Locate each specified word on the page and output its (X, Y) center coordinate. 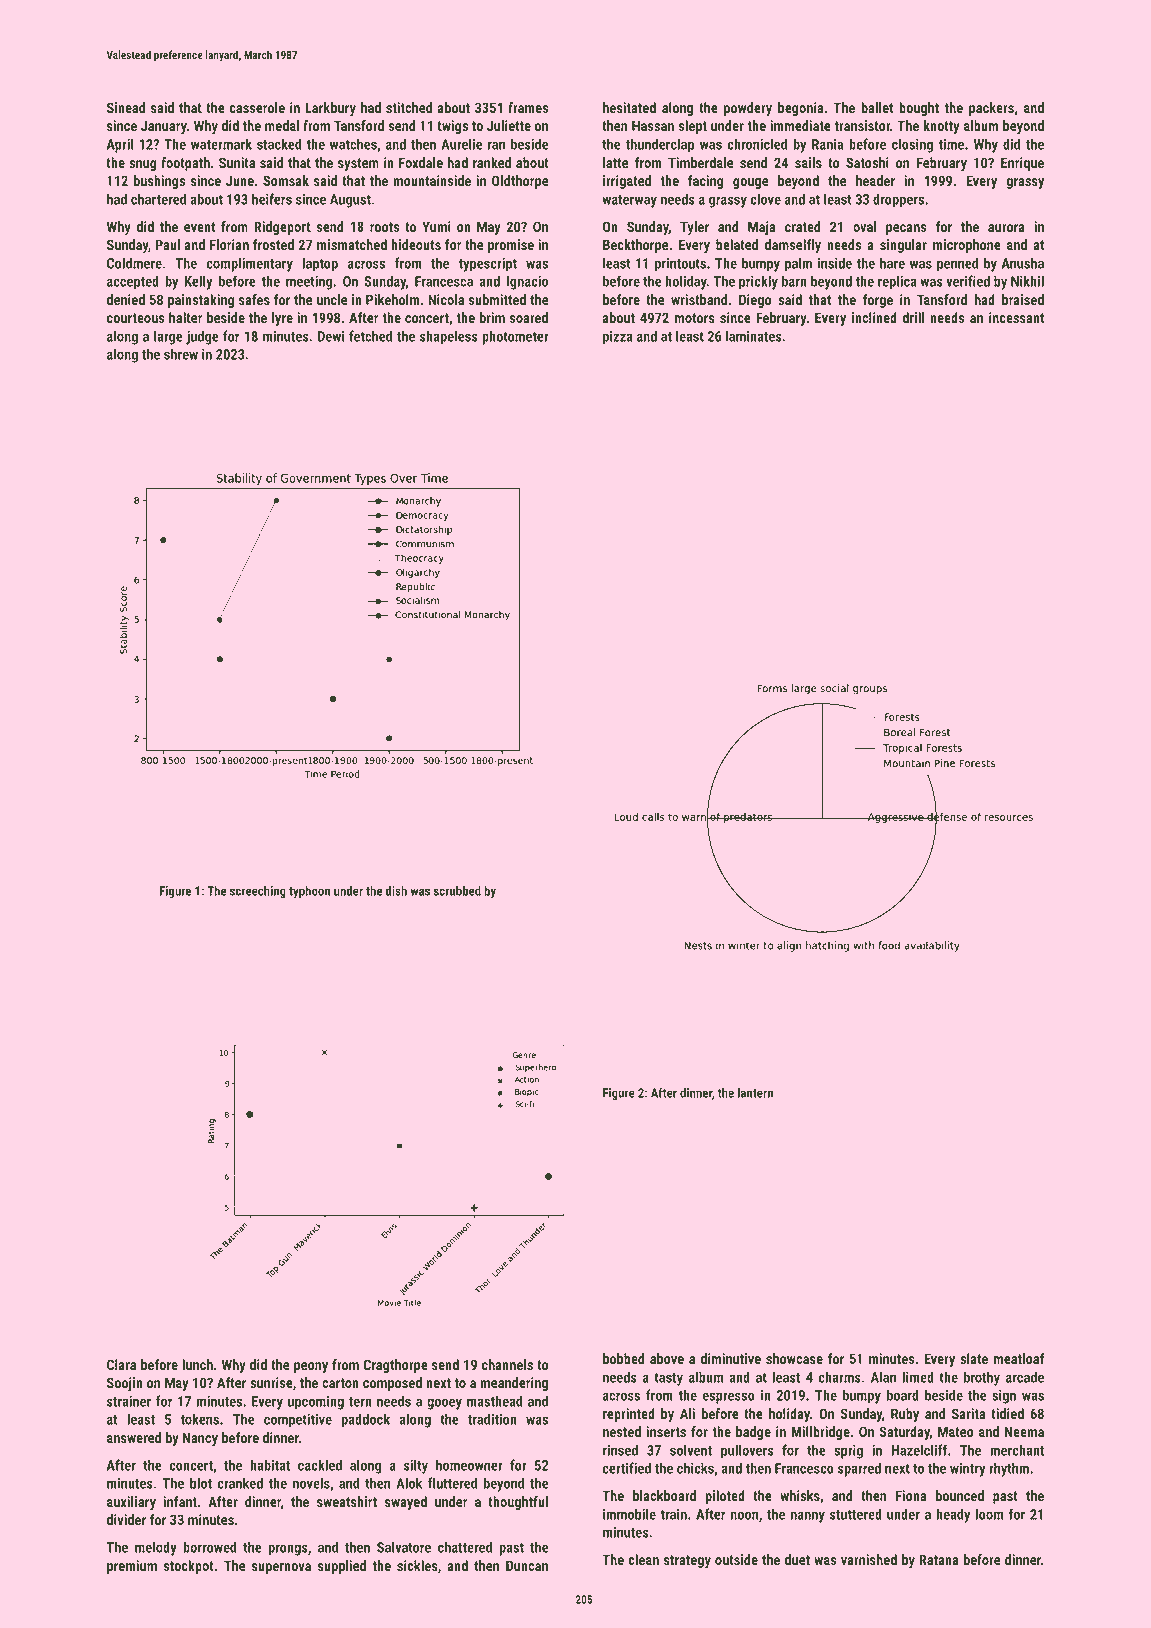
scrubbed (457, 891)
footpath (185, 164)
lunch (197, 1364)
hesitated (629, 107)
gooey (444, 1404)
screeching (258, 892)
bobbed (624, 1358)
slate (974, 1358)
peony (311, 1367)
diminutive (730, 1358)
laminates (754, 336)
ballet (877, 107)
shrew (181, 354)
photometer (515, 337)
